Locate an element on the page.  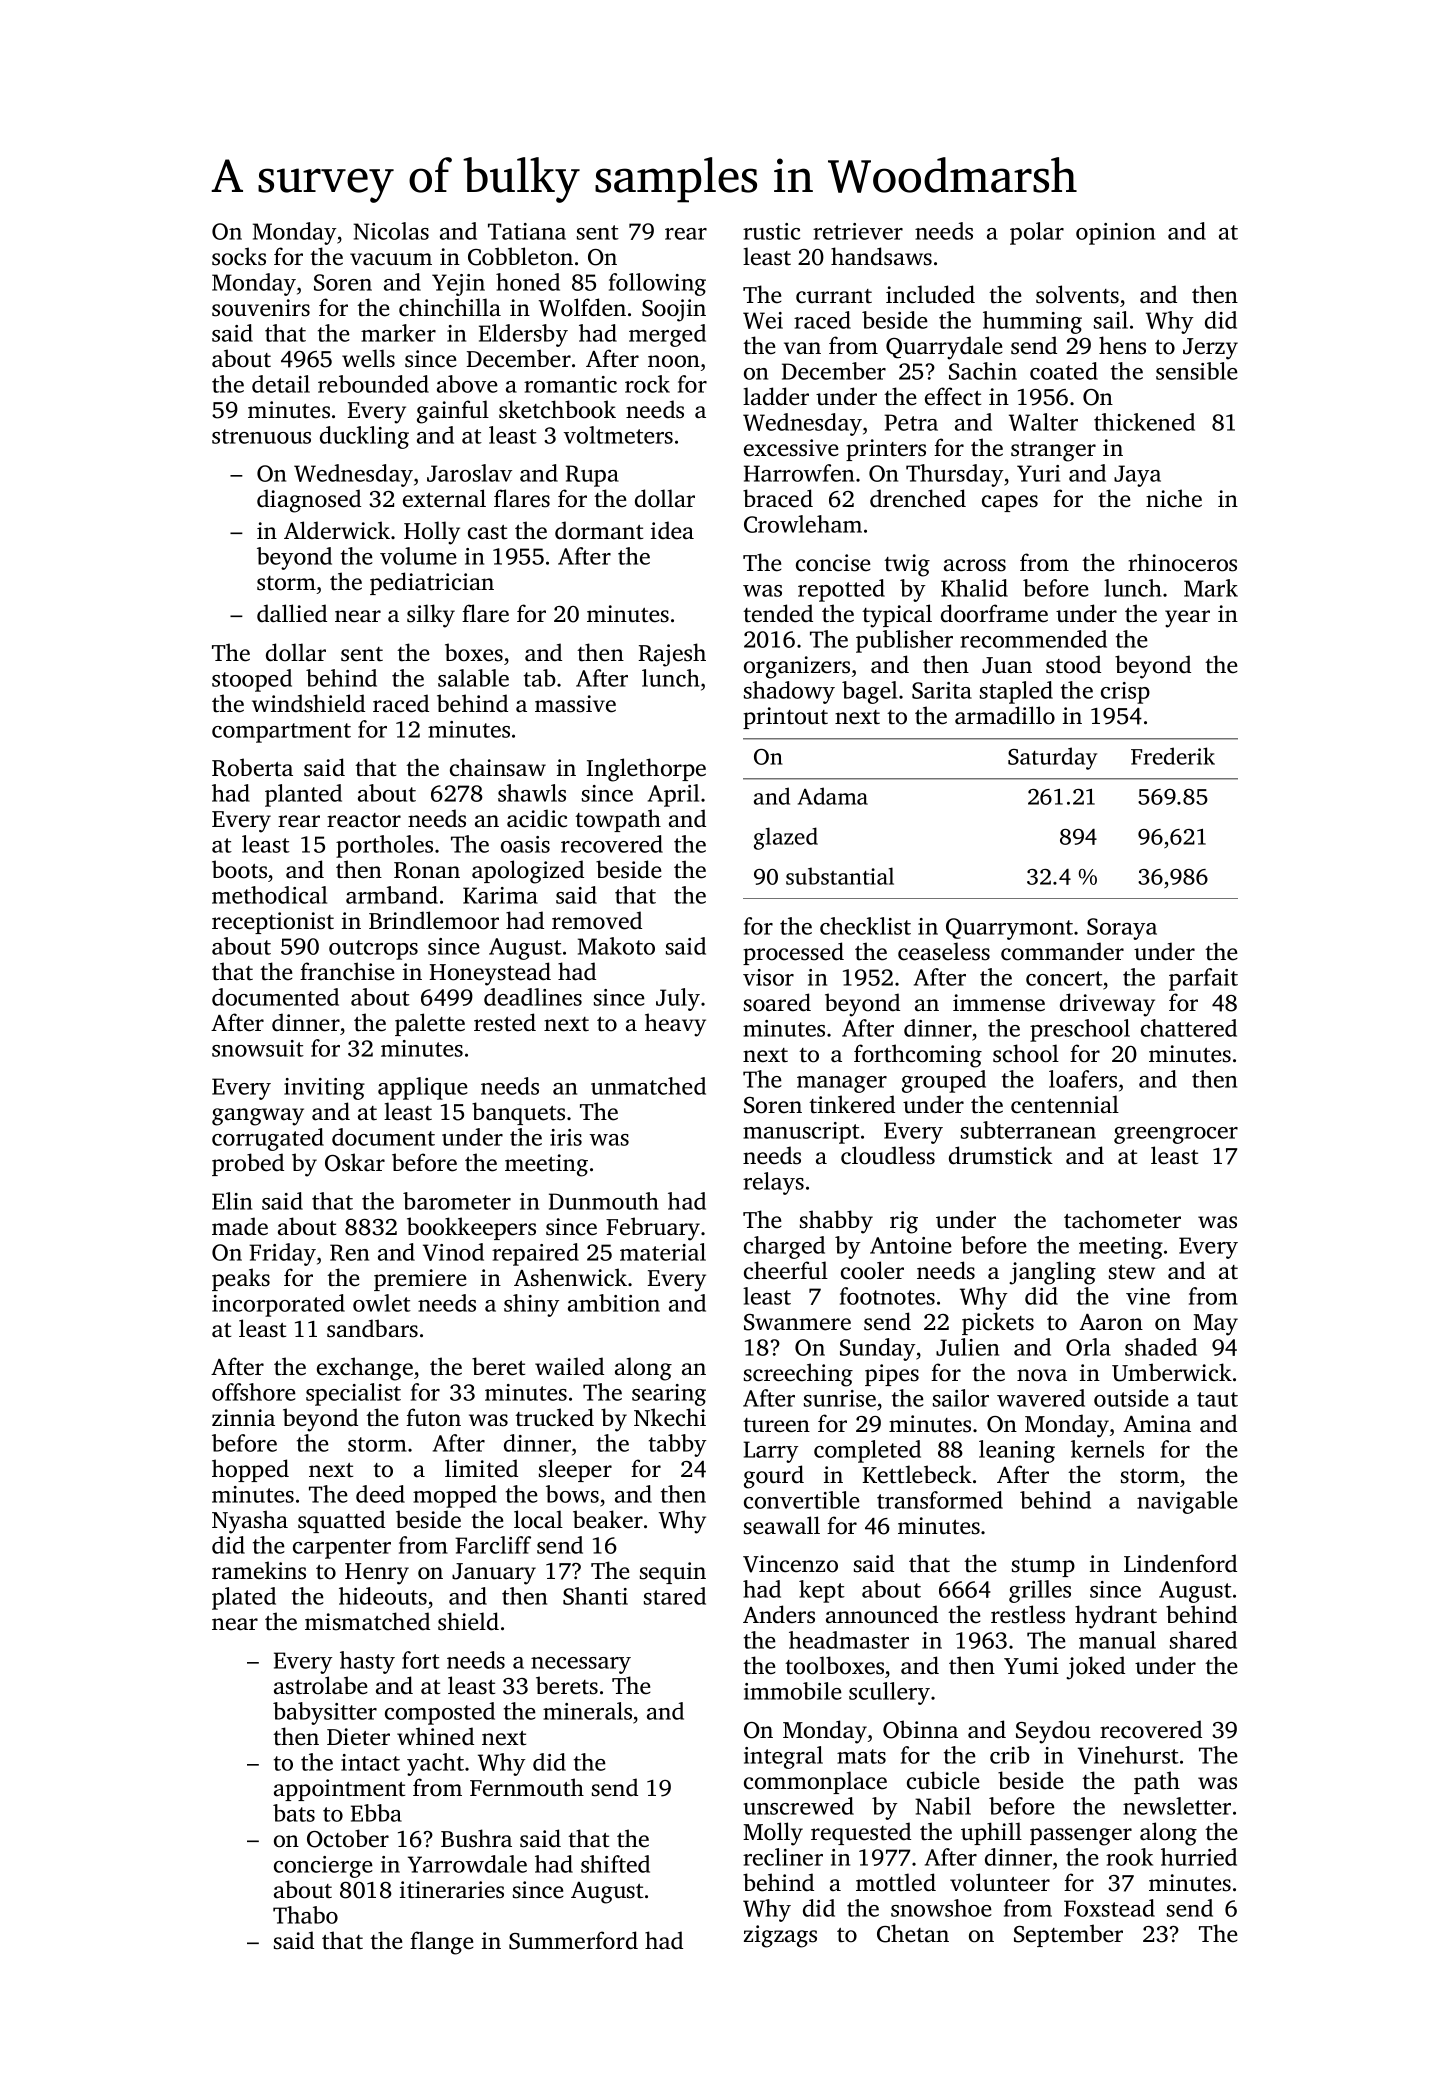
opinion is located at coordinates (1115, 234).
